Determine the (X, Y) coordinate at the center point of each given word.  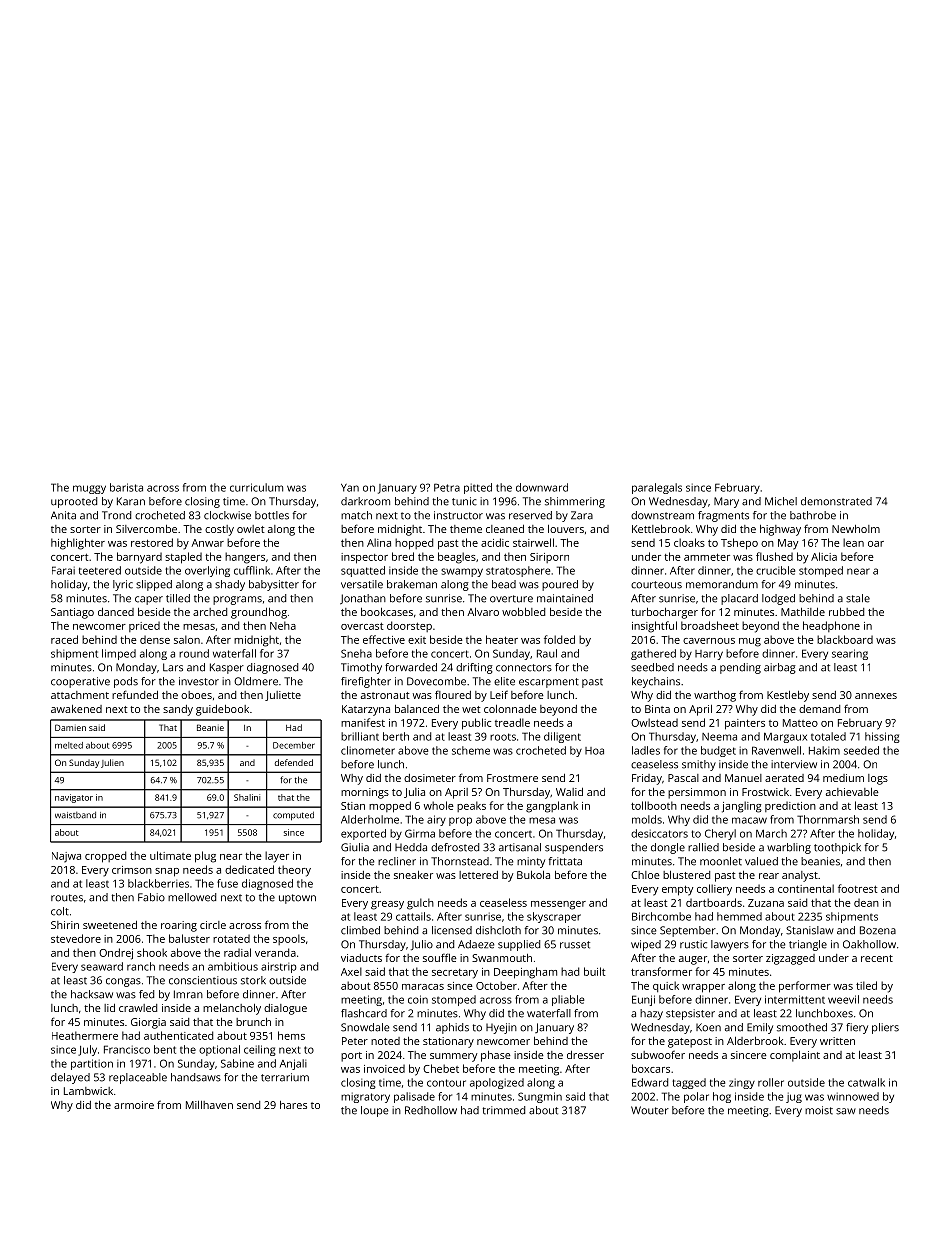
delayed (70, 1078)
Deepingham (525, 973)
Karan (131, 501)
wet (471, 709)
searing (850, 654)
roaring (179, 926)
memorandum (722, 584)
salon (187, 639)
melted (69, 745)
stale (858, 598)
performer (805, 987)
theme (466, 529)
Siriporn (549, 558)
